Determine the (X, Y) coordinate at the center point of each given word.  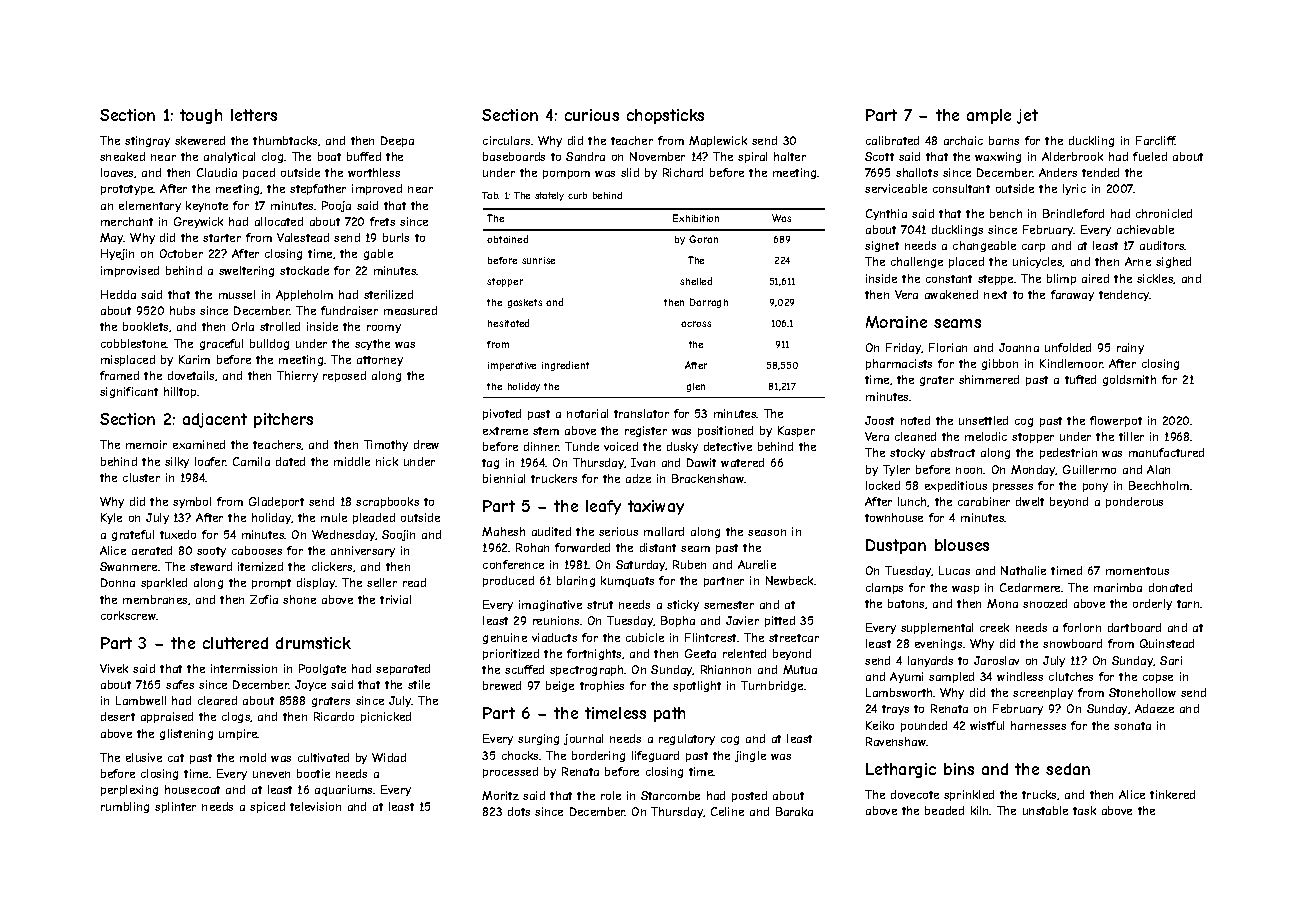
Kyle (111, 518)
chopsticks (665, 116)
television (315, 806)
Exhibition (696, 218)
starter (222, 238)
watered (742, 462)
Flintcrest (710, 637)
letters (254, 115)
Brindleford (1073, 213)
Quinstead (1167, 643)
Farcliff (1156, 140)
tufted (1080, 379)
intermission (244, 668)
